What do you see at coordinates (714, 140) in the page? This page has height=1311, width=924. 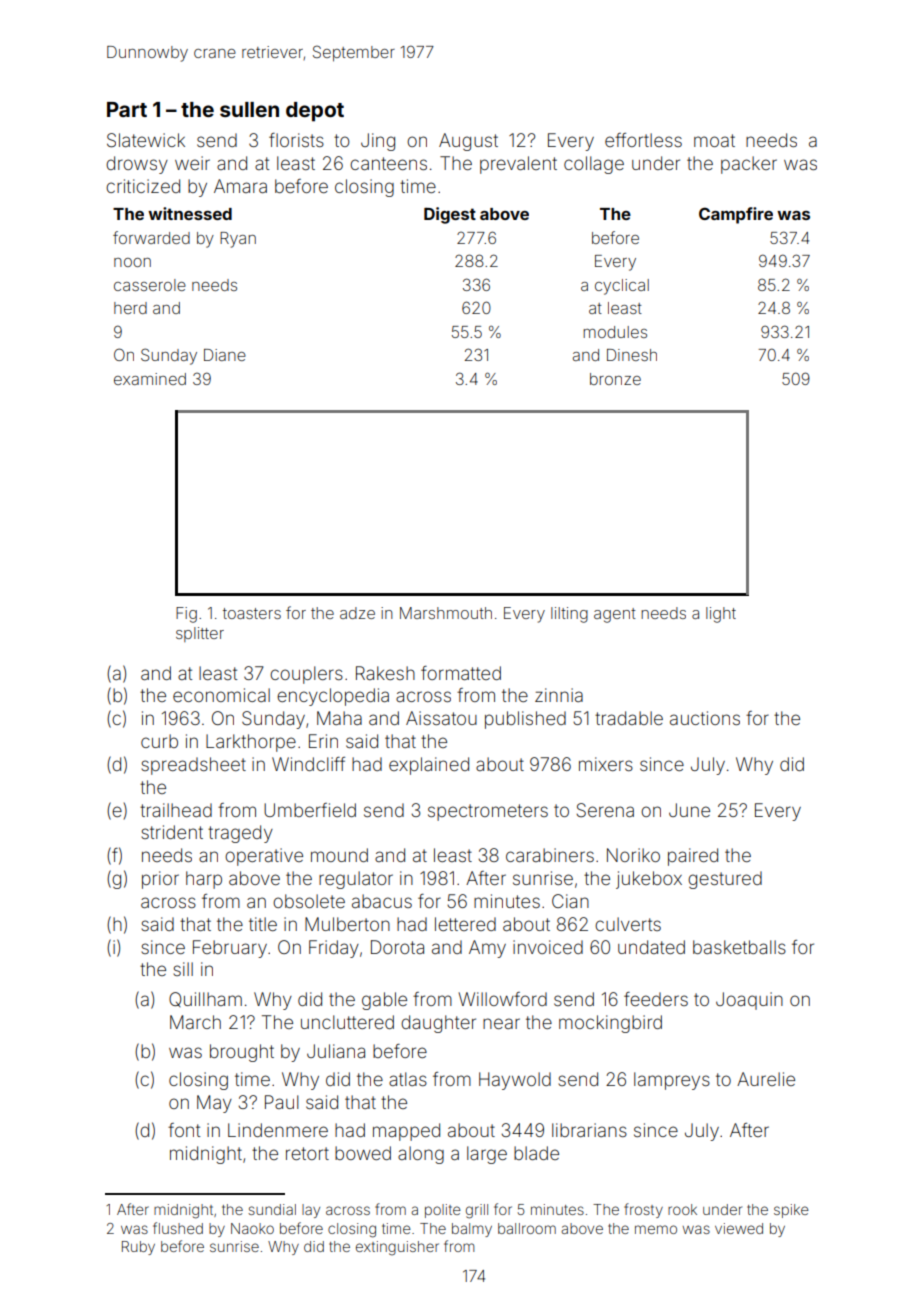 I see `moat` at bounding box center [714, 140].
